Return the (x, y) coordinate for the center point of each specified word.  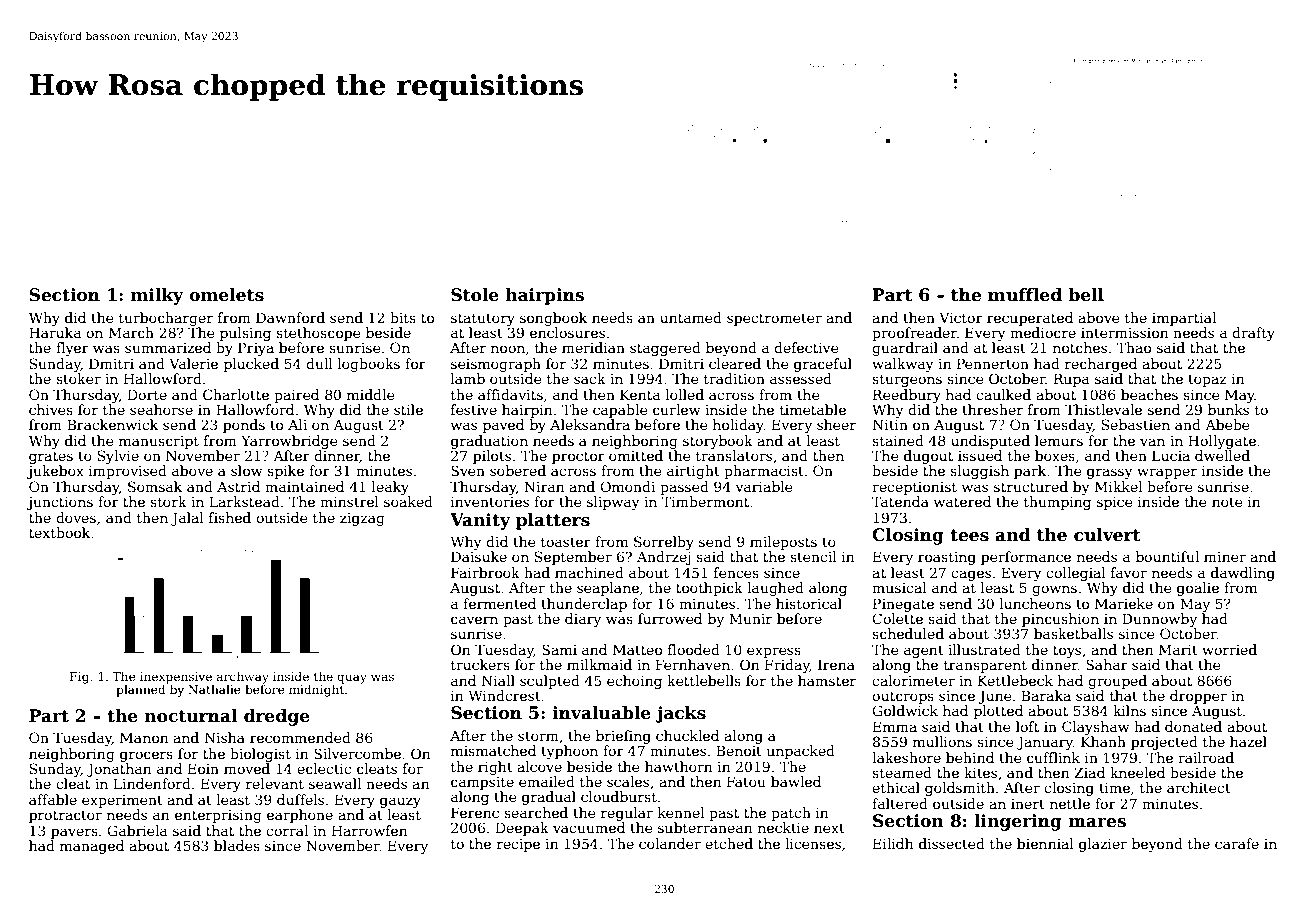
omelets (226, 295)
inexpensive (176, 678)
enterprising (218, 816)
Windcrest (504, 695)
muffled (1025, 295)
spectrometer (774, 319)
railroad (1206, 757)
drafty (1253, 334)
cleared (735, 363)
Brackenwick (112, 424)
